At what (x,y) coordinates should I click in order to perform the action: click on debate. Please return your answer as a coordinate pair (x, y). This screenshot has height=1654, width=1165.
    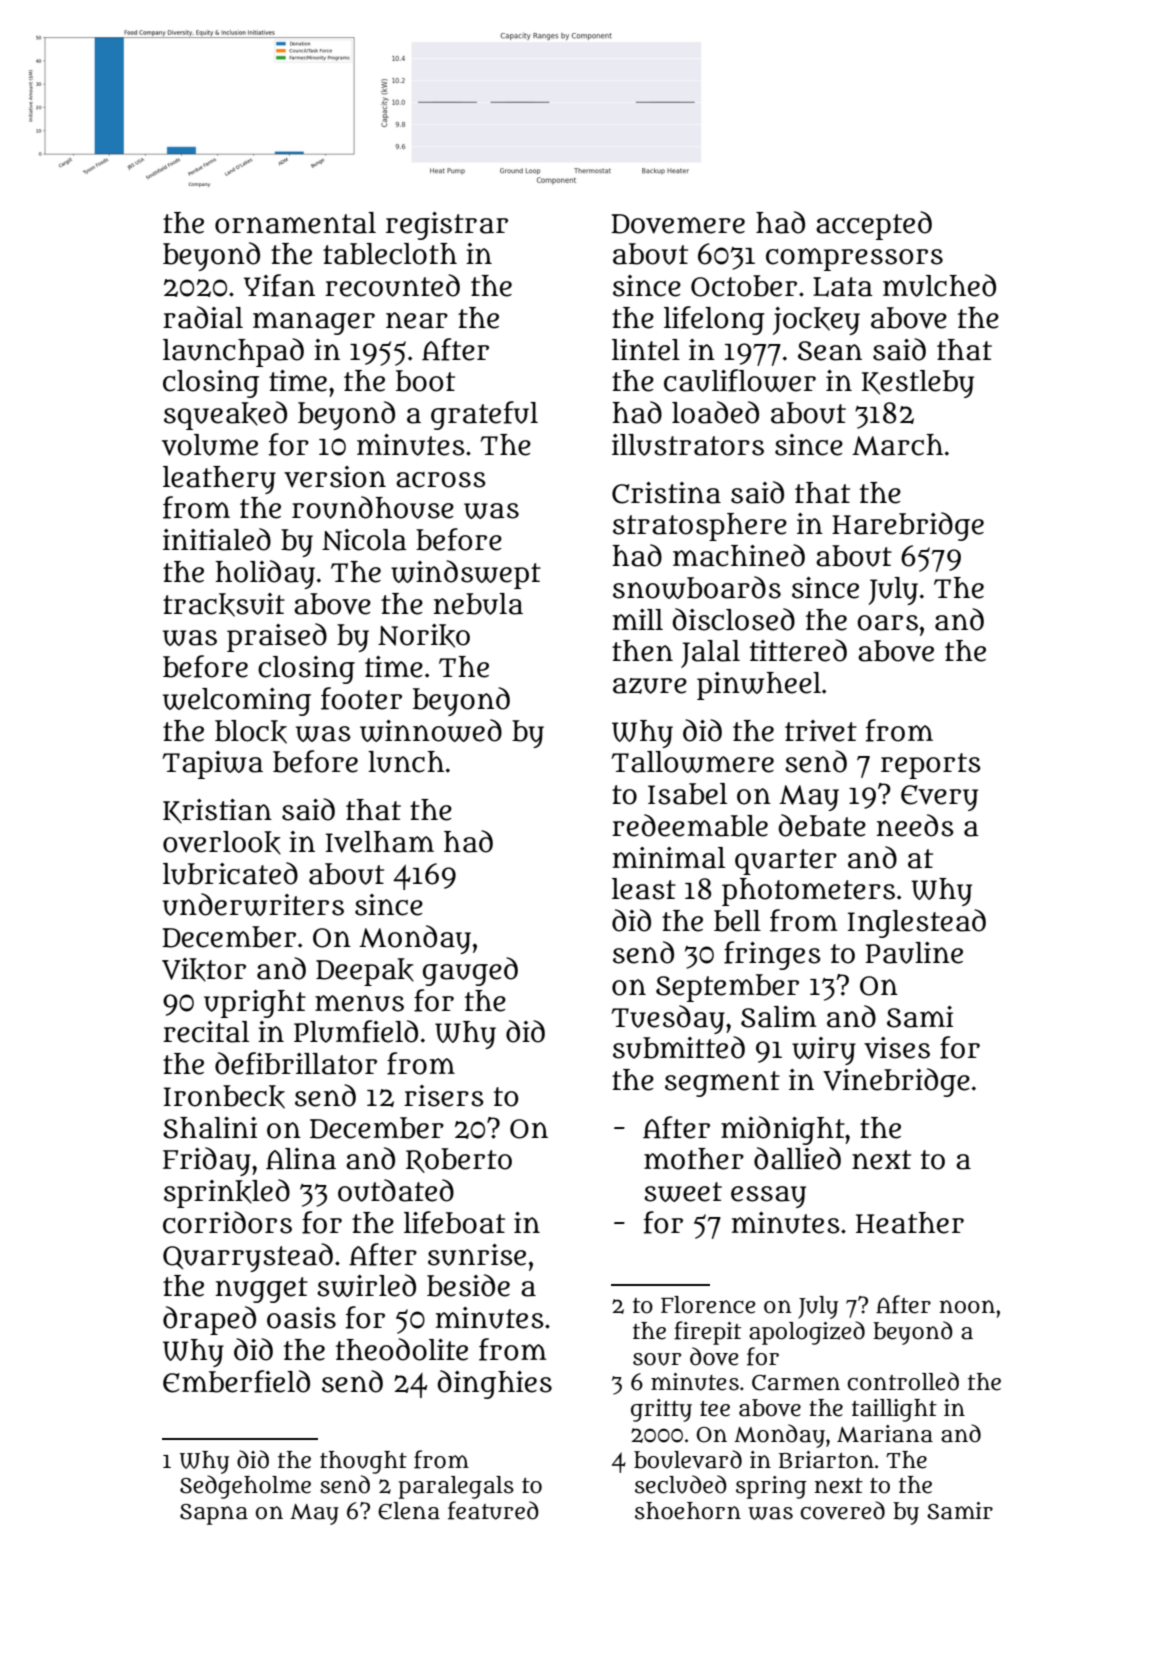
    Looking at the image, I should click on (822, 825).
